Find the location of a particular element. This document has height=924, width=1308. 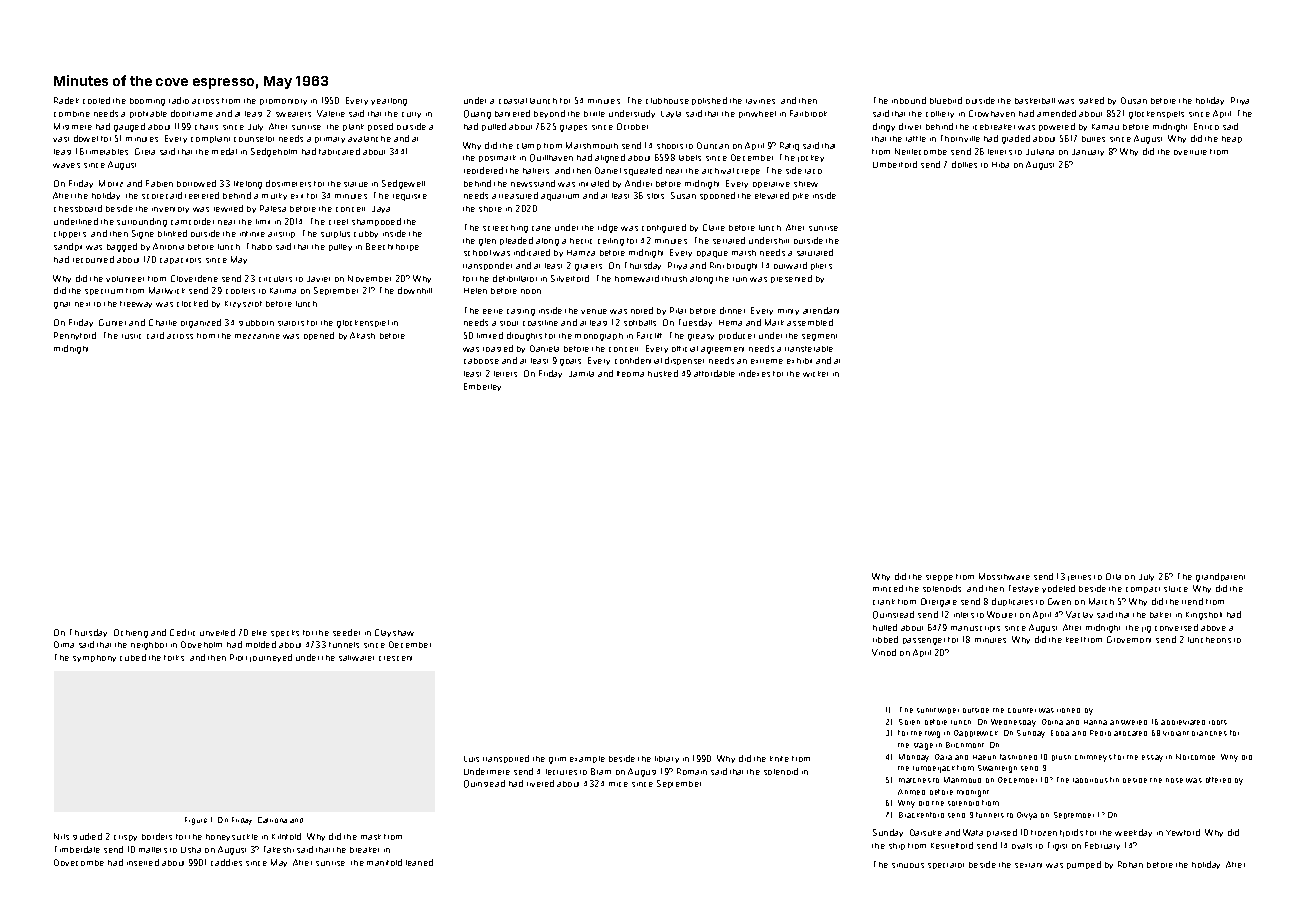

symphony is located at coordinates (94, 658).
